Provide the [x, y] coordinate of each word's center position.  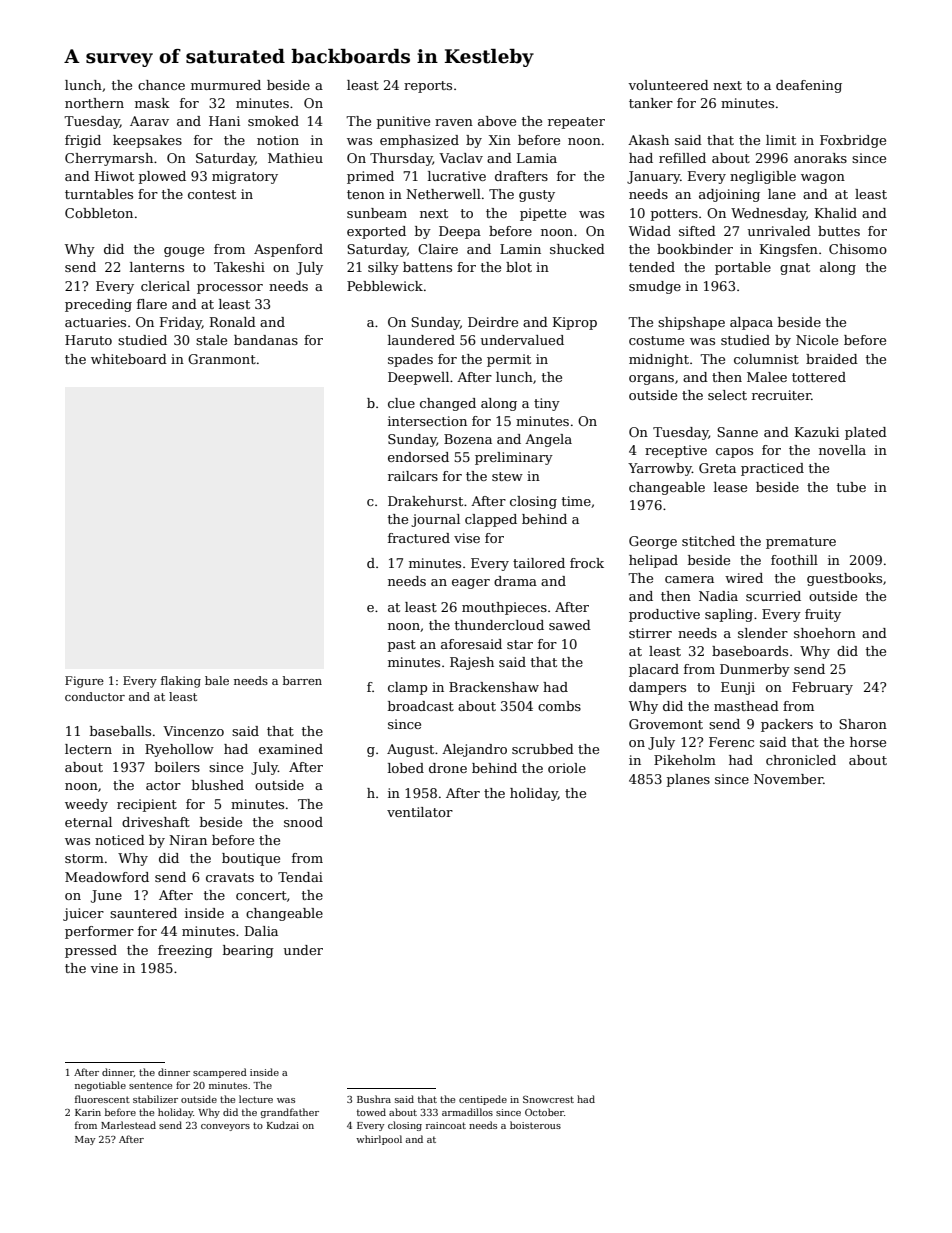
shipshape [691, 323]
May [85, 1140]
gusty [537, 196]
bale [217, 680]
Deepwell [418, 378]
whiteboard [129, 359]
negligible [763, 177]
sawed [570, 625]
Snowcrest [548, 1099]
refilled [682, 158]
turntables [99, 194]
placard [654, 670]
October [544, 1112]
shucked [577, 249]
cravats [230, 877]
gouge [184, 252]
